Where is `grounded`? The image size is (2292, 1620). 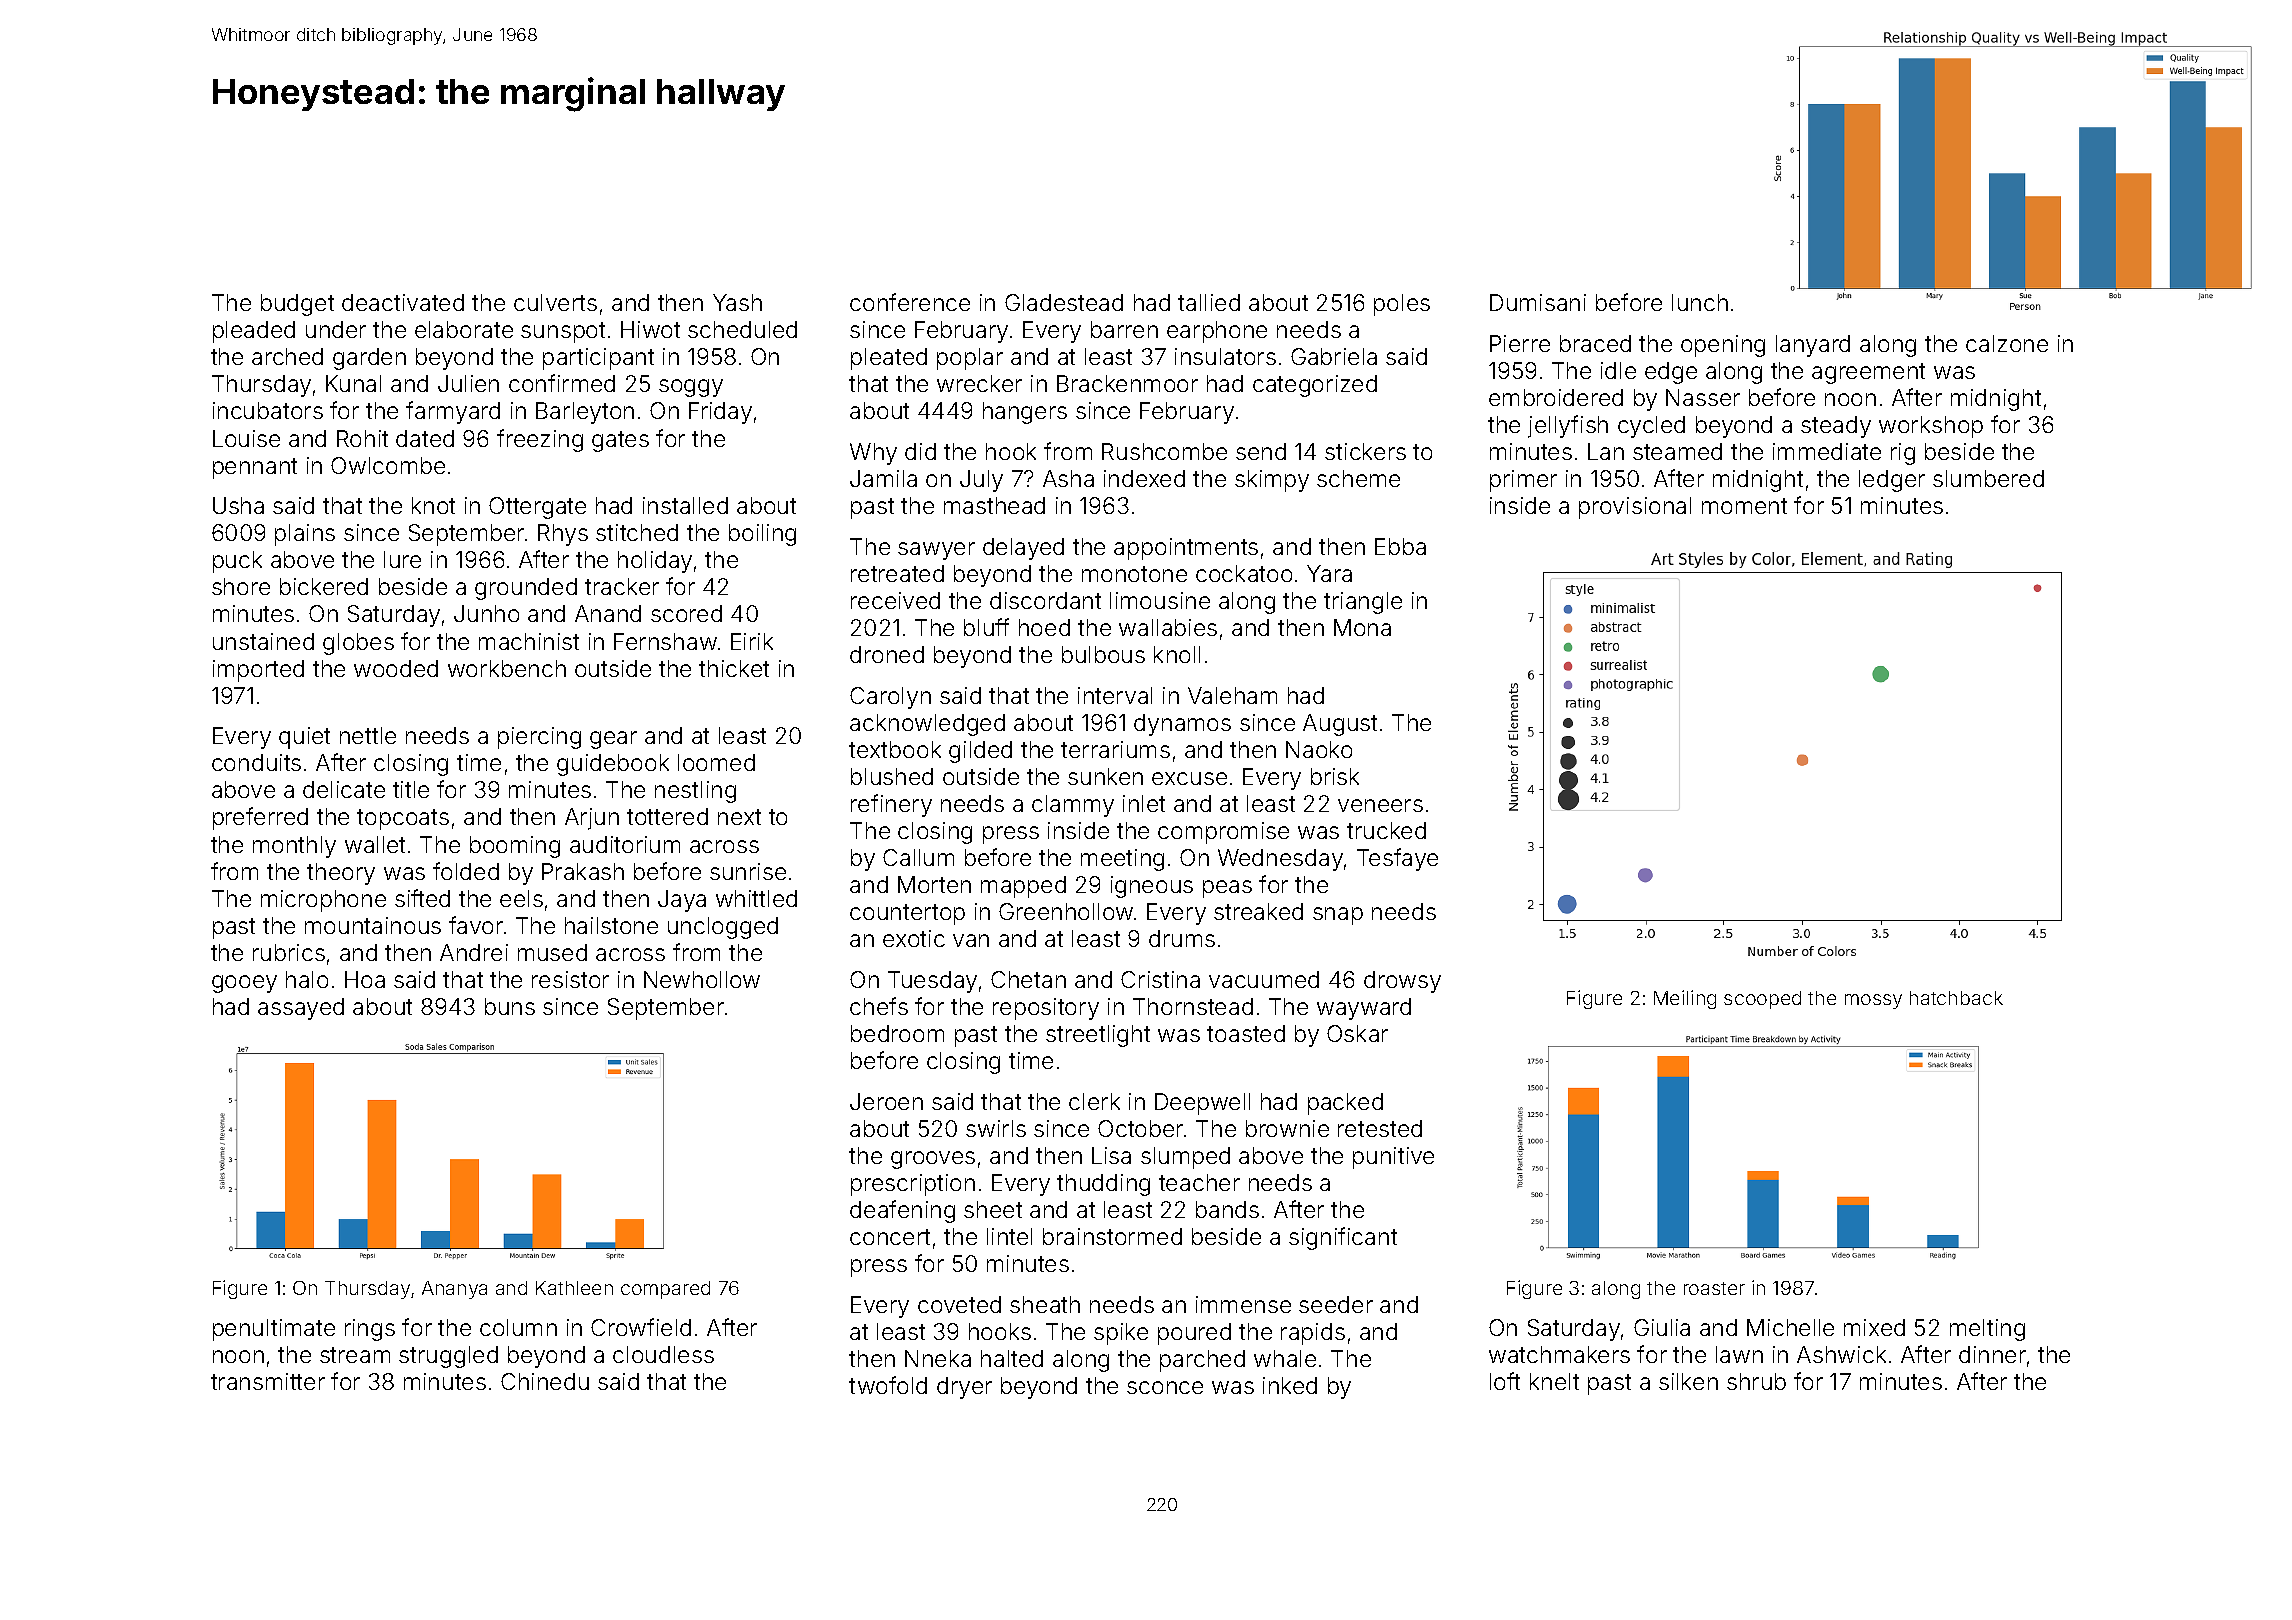 grounded is located at coordinates (526, 589).
